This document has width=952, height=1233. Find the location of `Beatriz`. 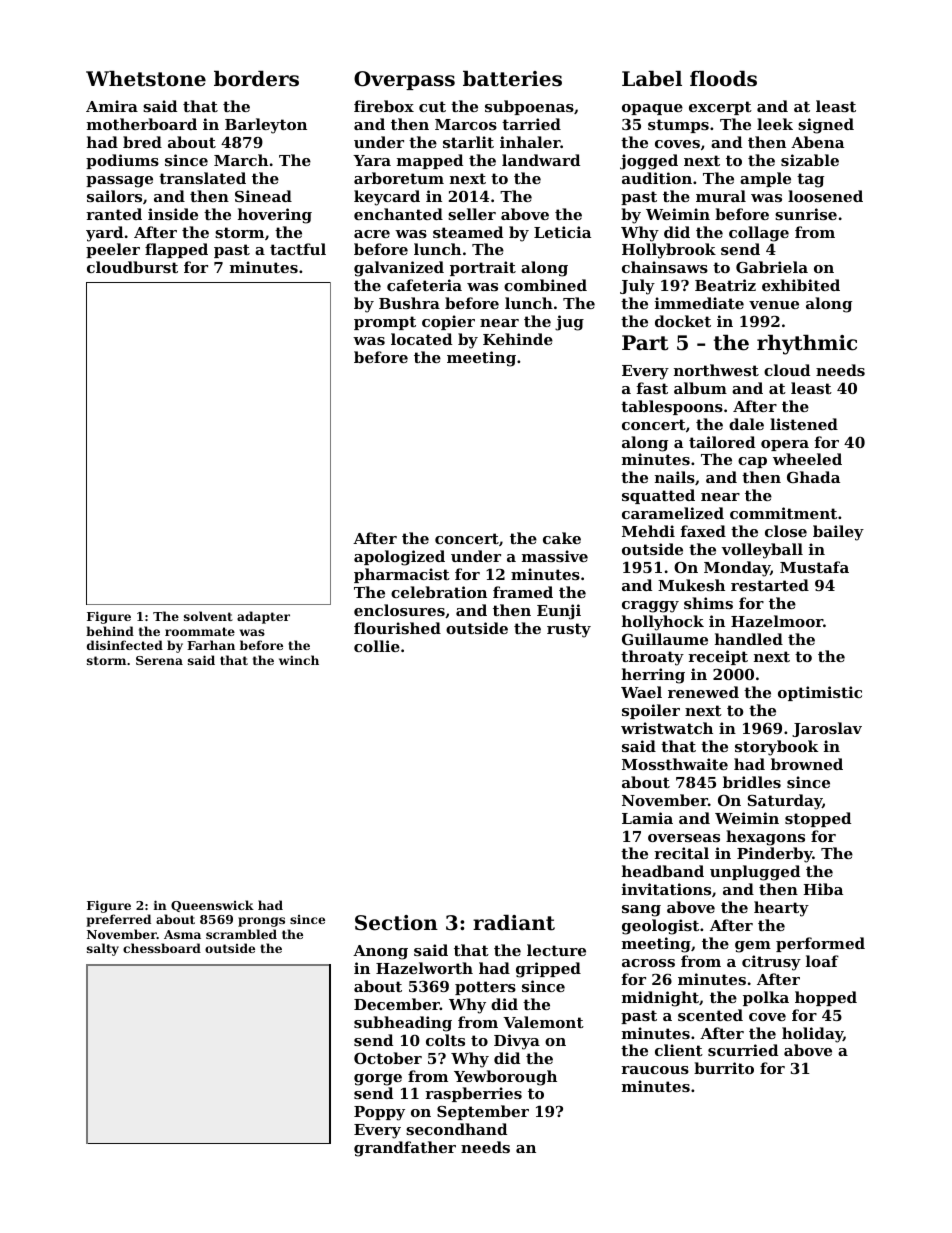

Beatriz is located at coordinates (725, 285).
